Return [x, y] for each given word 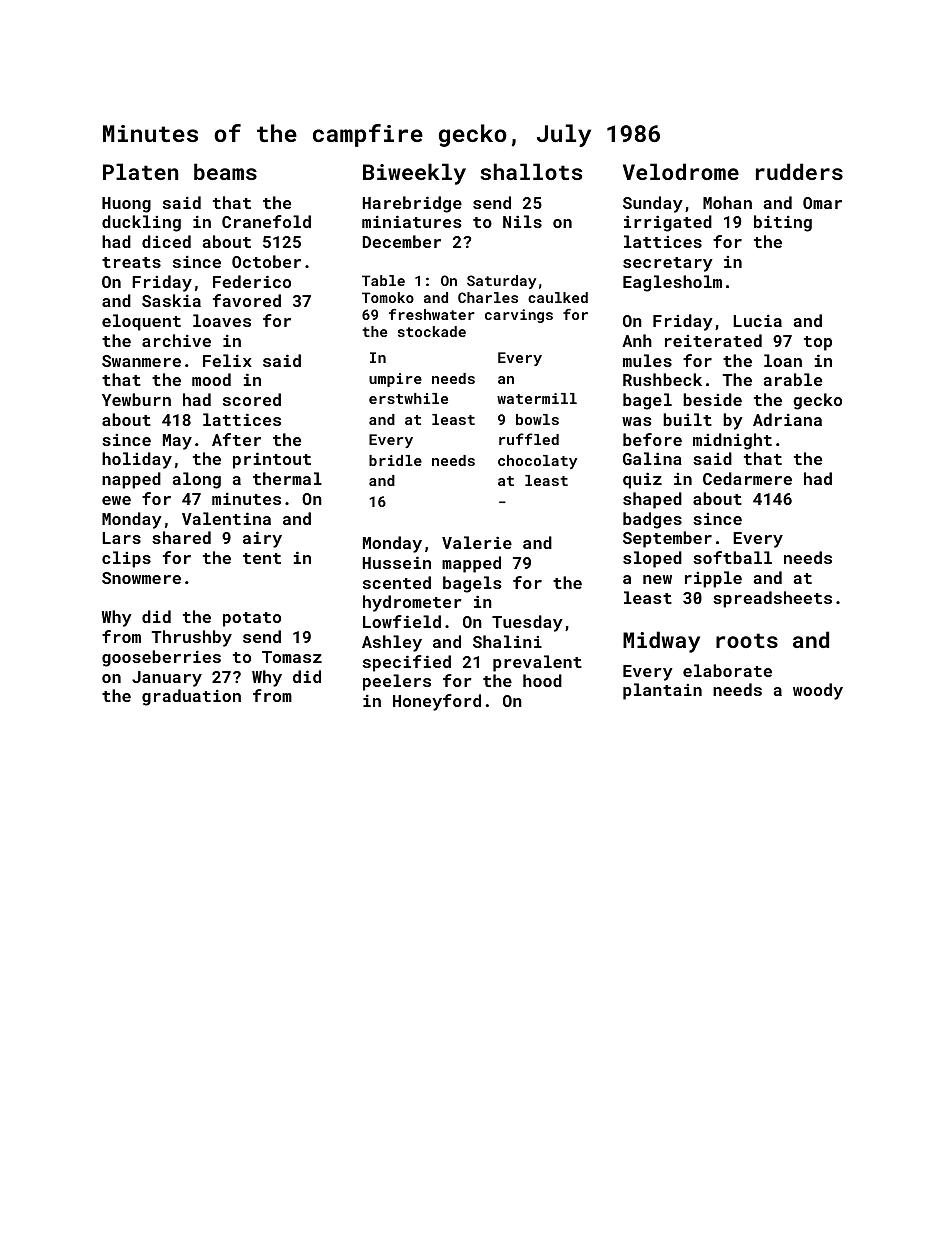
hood [542, 680]
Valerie [477, 542]
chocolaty [537, 462]
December [402, 241]
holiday [137, 460]
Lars [121, 538]
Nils [522, 221]
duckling [141, 223]
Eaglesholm [672, 283]
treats [131, 262]
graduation [191, 697]
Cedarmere [747, 478]
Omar [822, 203]
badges [652, 520]
